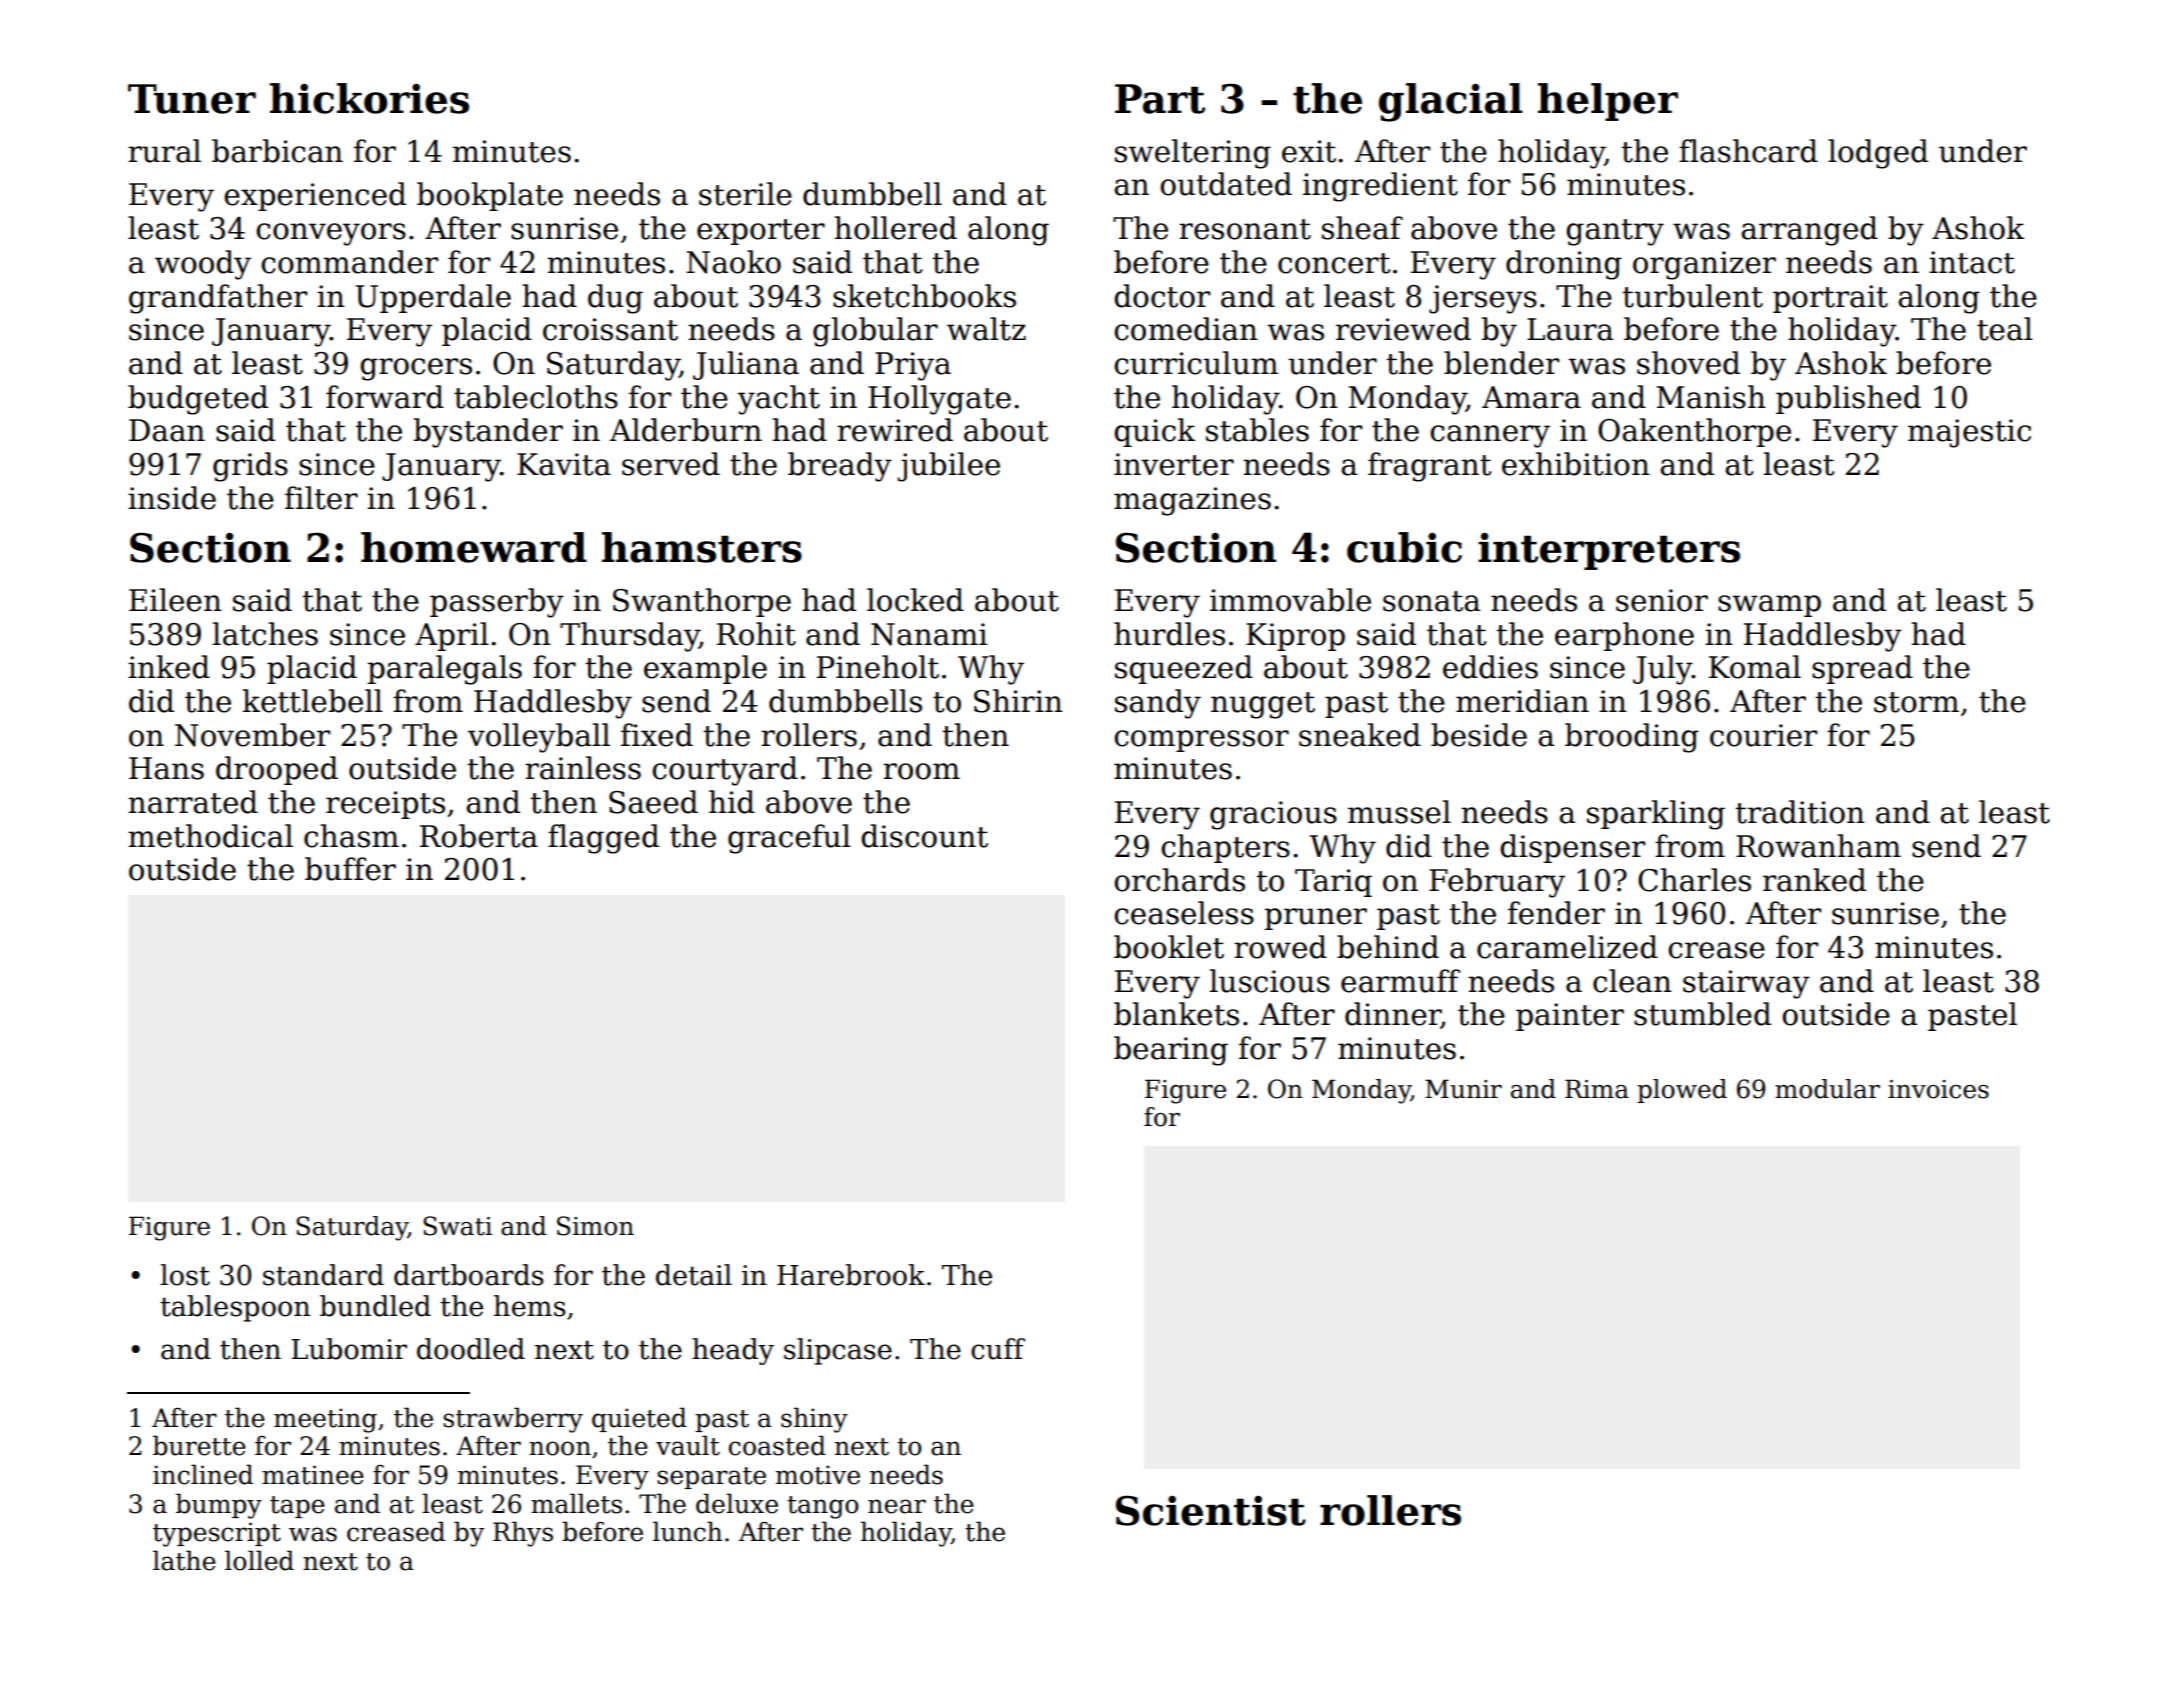  What do you see at coordinates (1211, 1510) in the image?
I see `Scientist` at bounding box center [1211, 1510].
